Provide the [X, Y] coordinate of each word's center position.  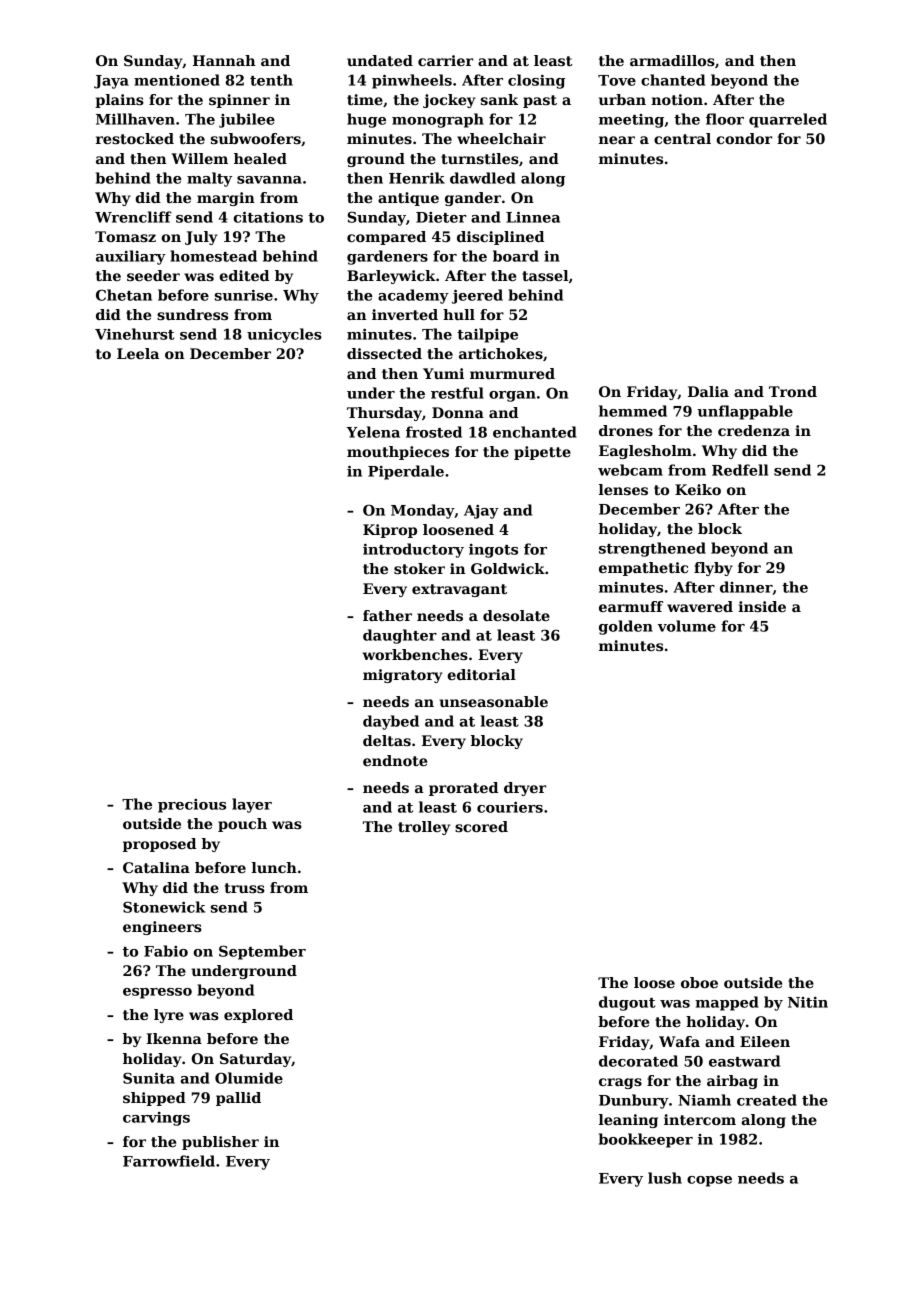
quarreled [788, 120]
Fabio [166, 951]
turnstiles [480, 158]
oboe [699, 982]
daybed [391, 722]
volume [687, 626]
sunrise [244, 295]
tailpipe [487, 335]
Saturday [255, 1060]
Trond [793, 391]
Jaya [111, 82]
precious [192, 806]
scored [481, 826]
